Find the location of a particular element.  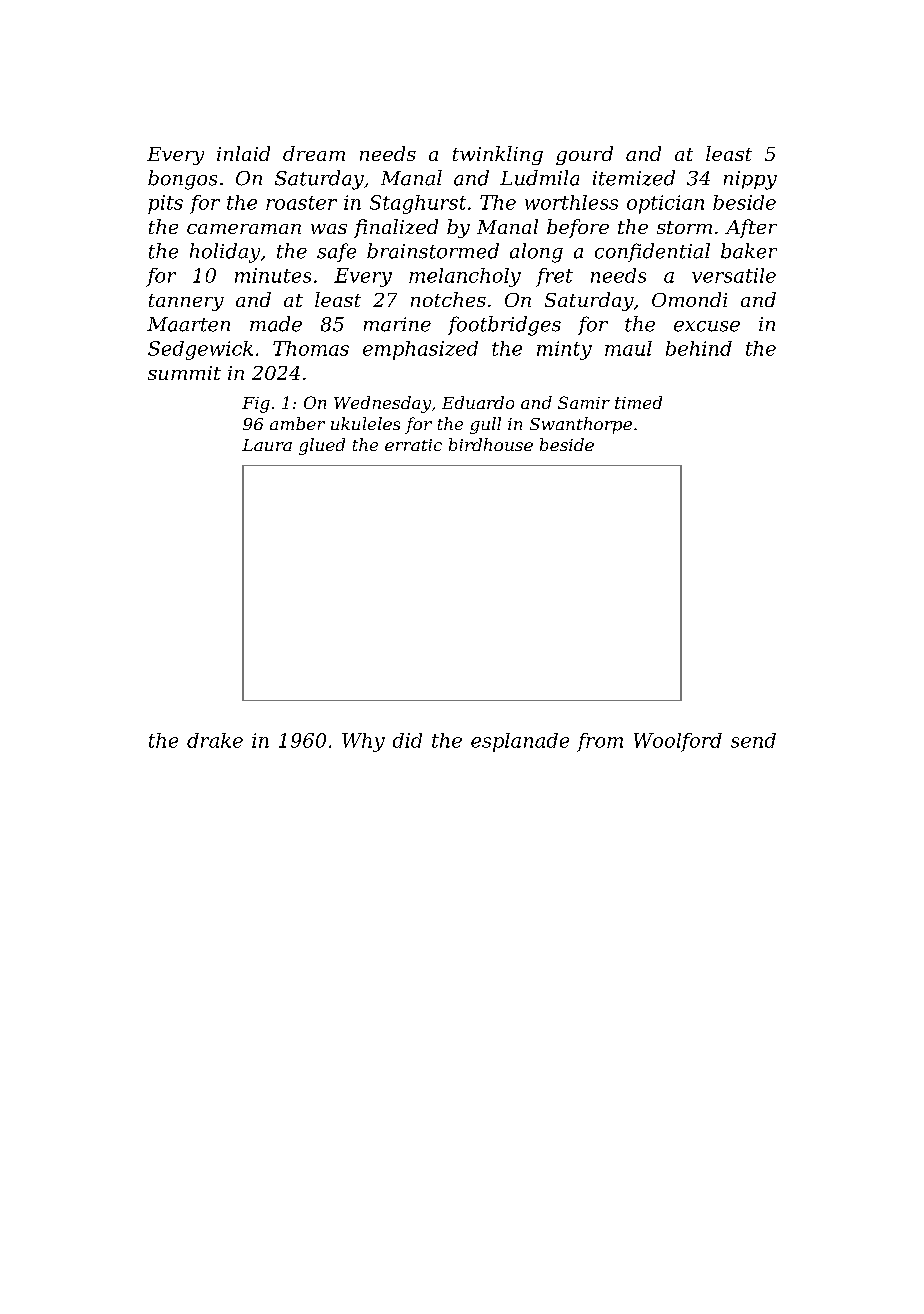

Staghurst is located at coordinates (418, 204).
